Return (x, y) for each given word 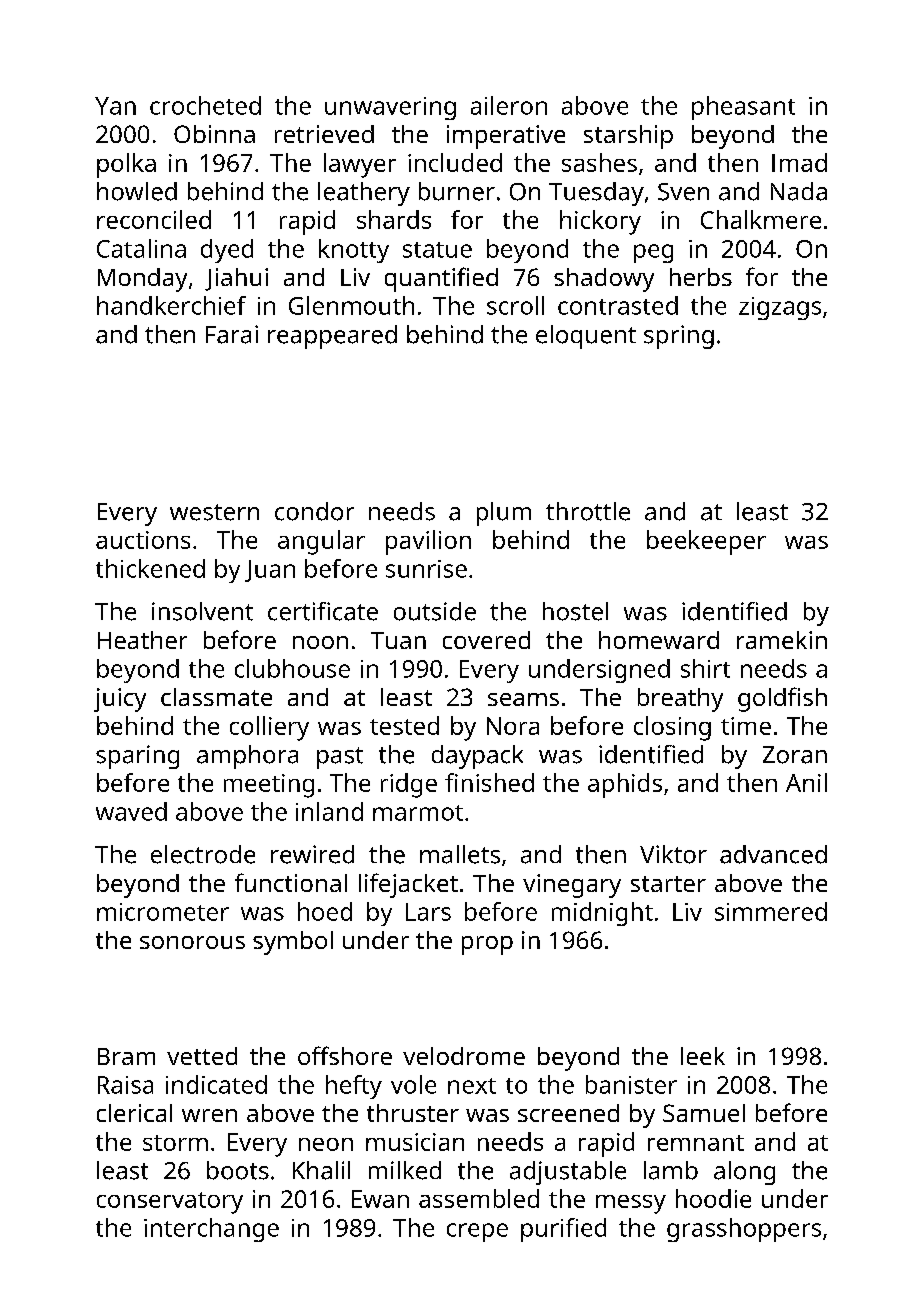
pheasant (743, 108)
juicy (120, 700)
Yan (115, 106)
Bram (126, 1056)
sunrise (426, 569)
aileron (509, 105)
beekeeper (706, 542)
